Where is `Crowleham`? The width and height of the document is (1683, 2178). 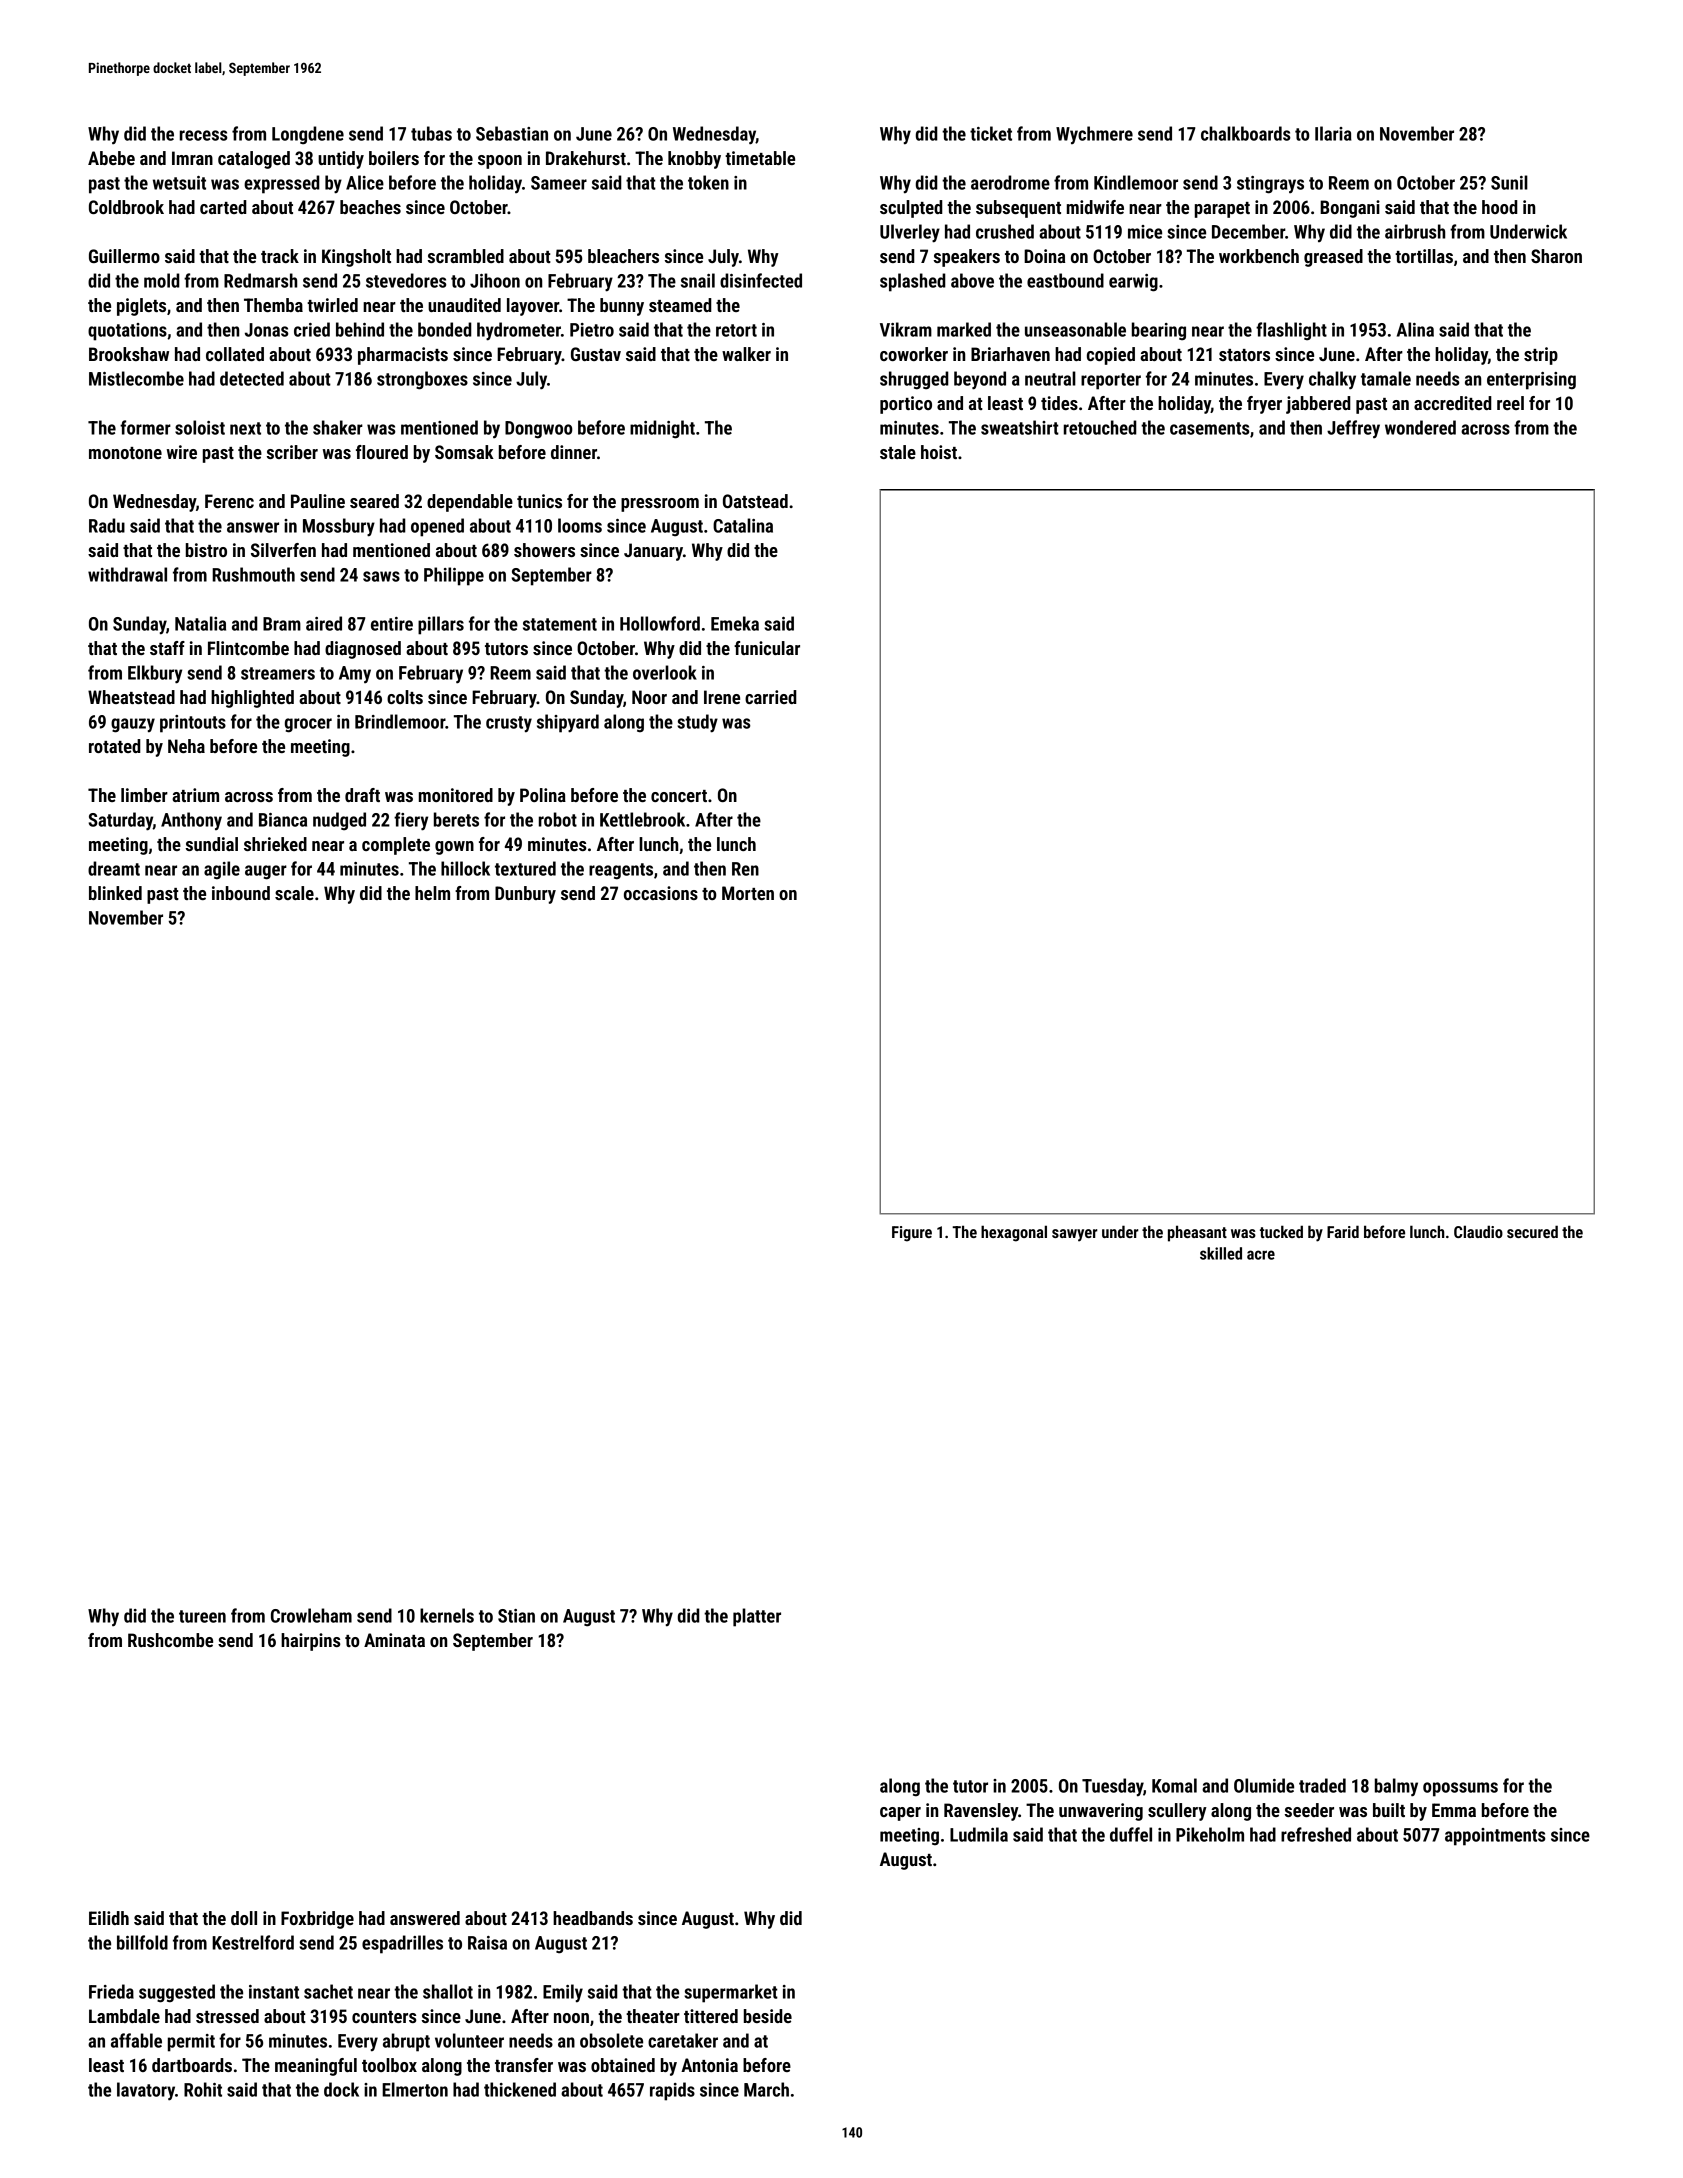 Crowleham is located at coordinates (311, 1615).
